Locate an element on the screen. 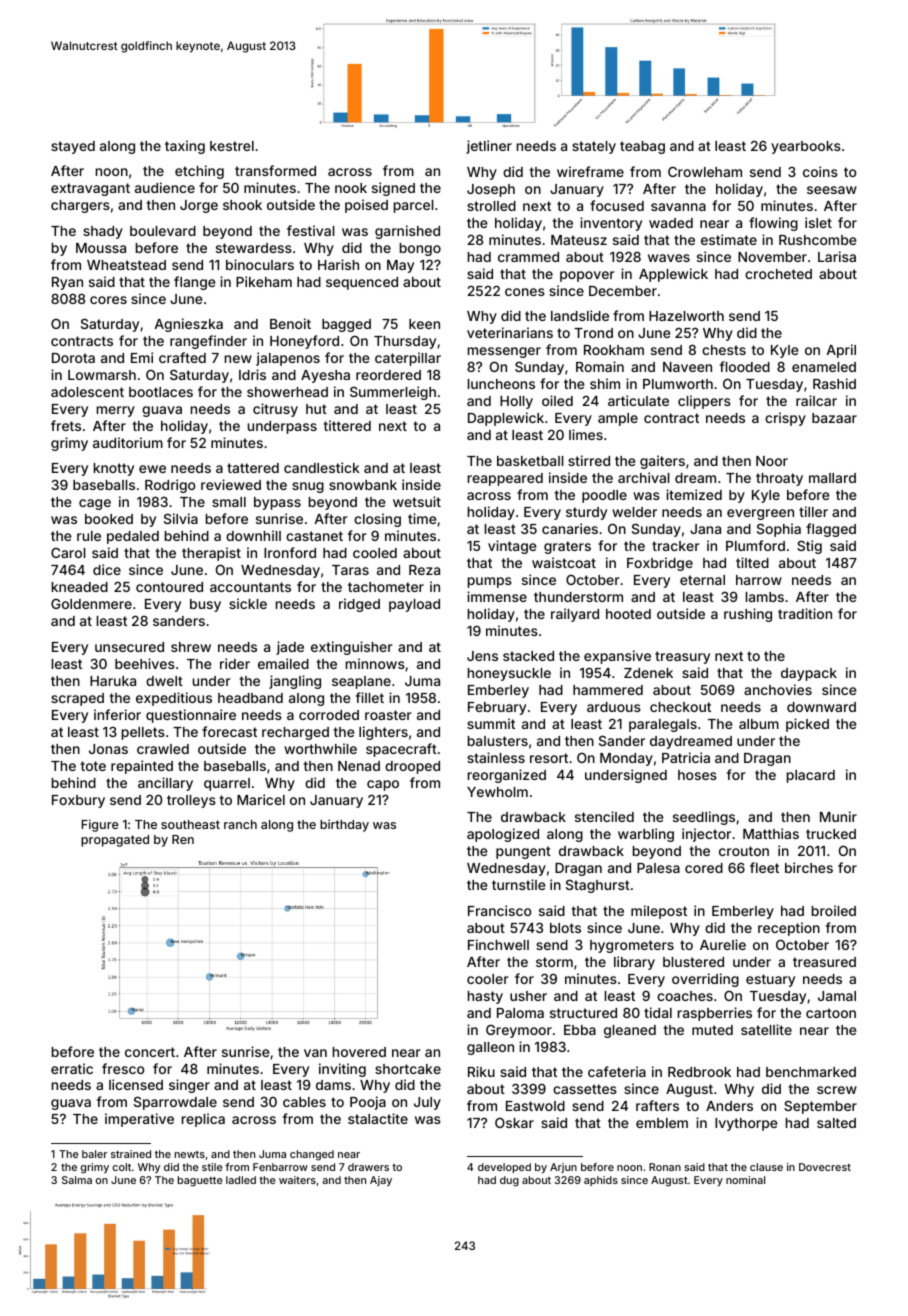 Image resolution: width=908 pixels, height=1316 pixels. Salma is located at coordinates (77, 1180).
